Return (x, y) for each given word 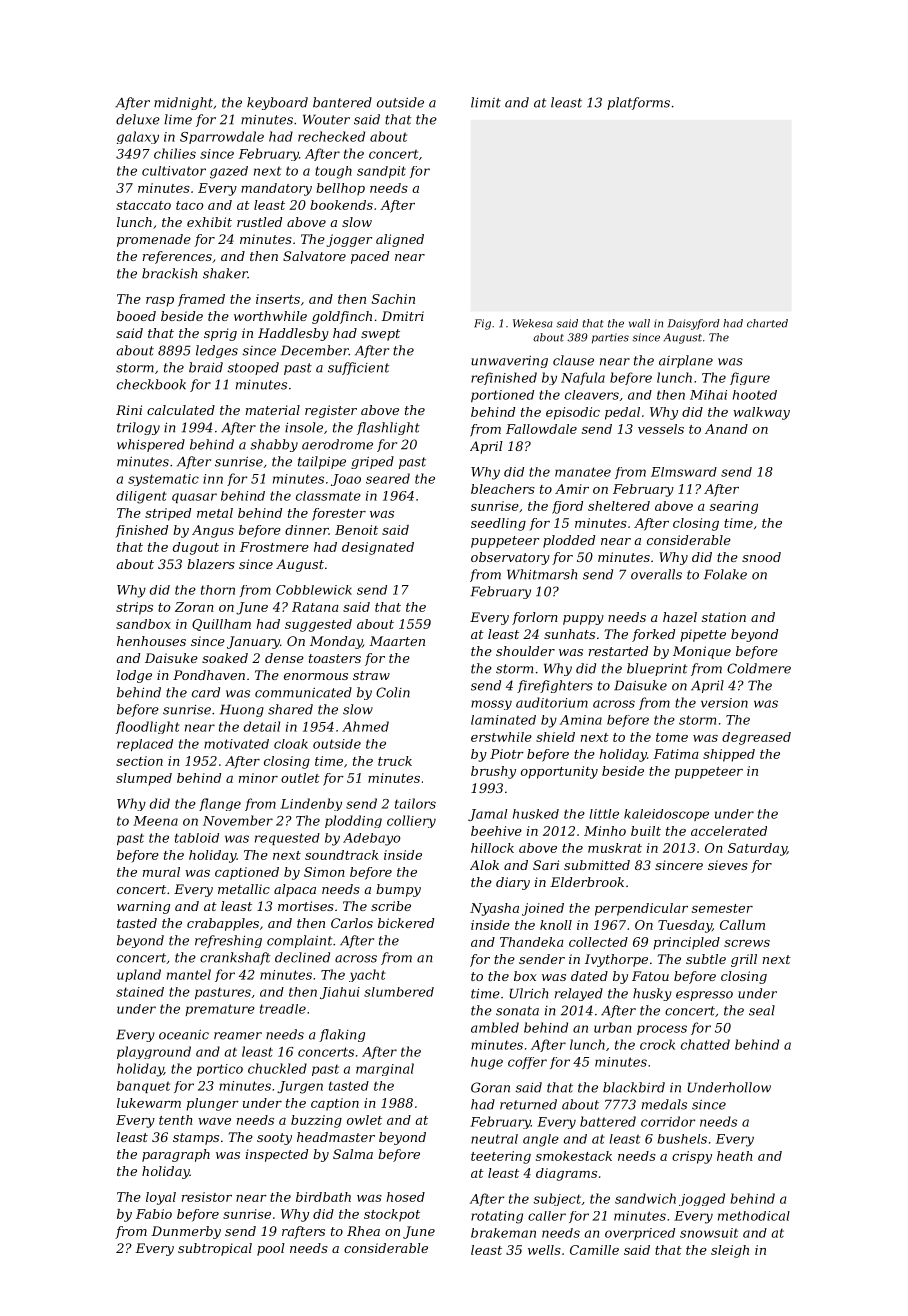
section (139, 761)
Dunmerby (186, 1232)
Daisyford (694, 324)
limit (486, 102)
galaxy (138, 137)
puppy (583, 620)
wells (544, 1250)
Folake (725, 574)
